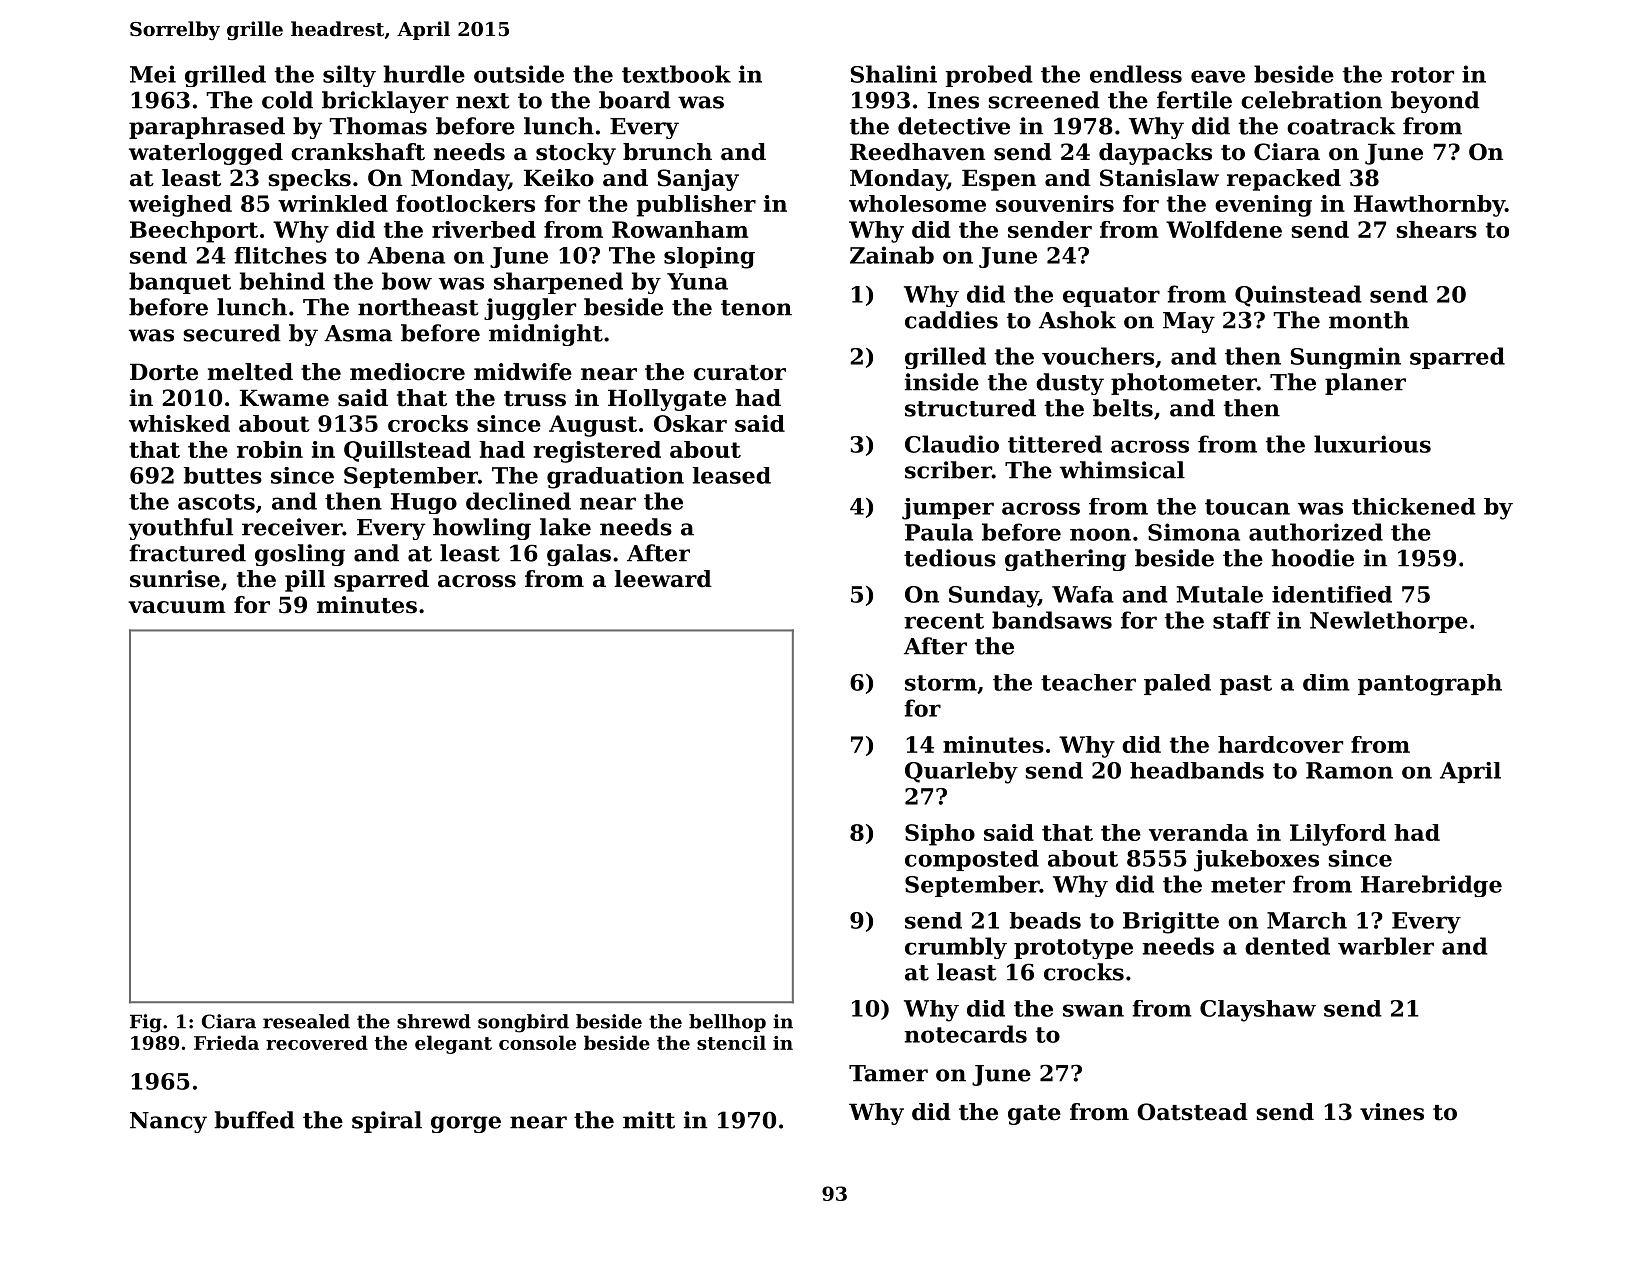  Describe the element at coordinates (944, 621) in the document. I see `recent` at that location.
